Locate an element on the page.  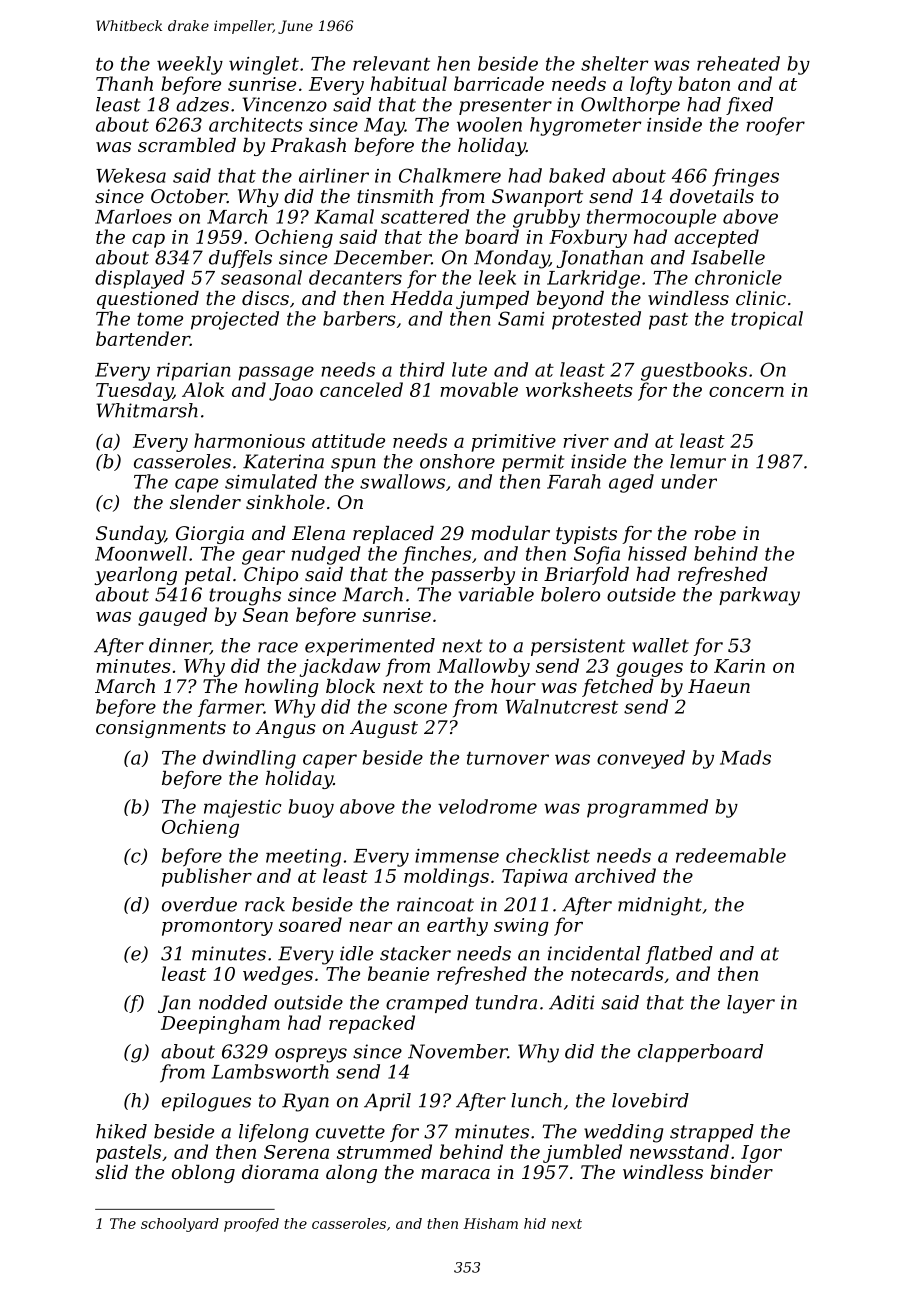
lemur is located at coordinates (698, 461).
